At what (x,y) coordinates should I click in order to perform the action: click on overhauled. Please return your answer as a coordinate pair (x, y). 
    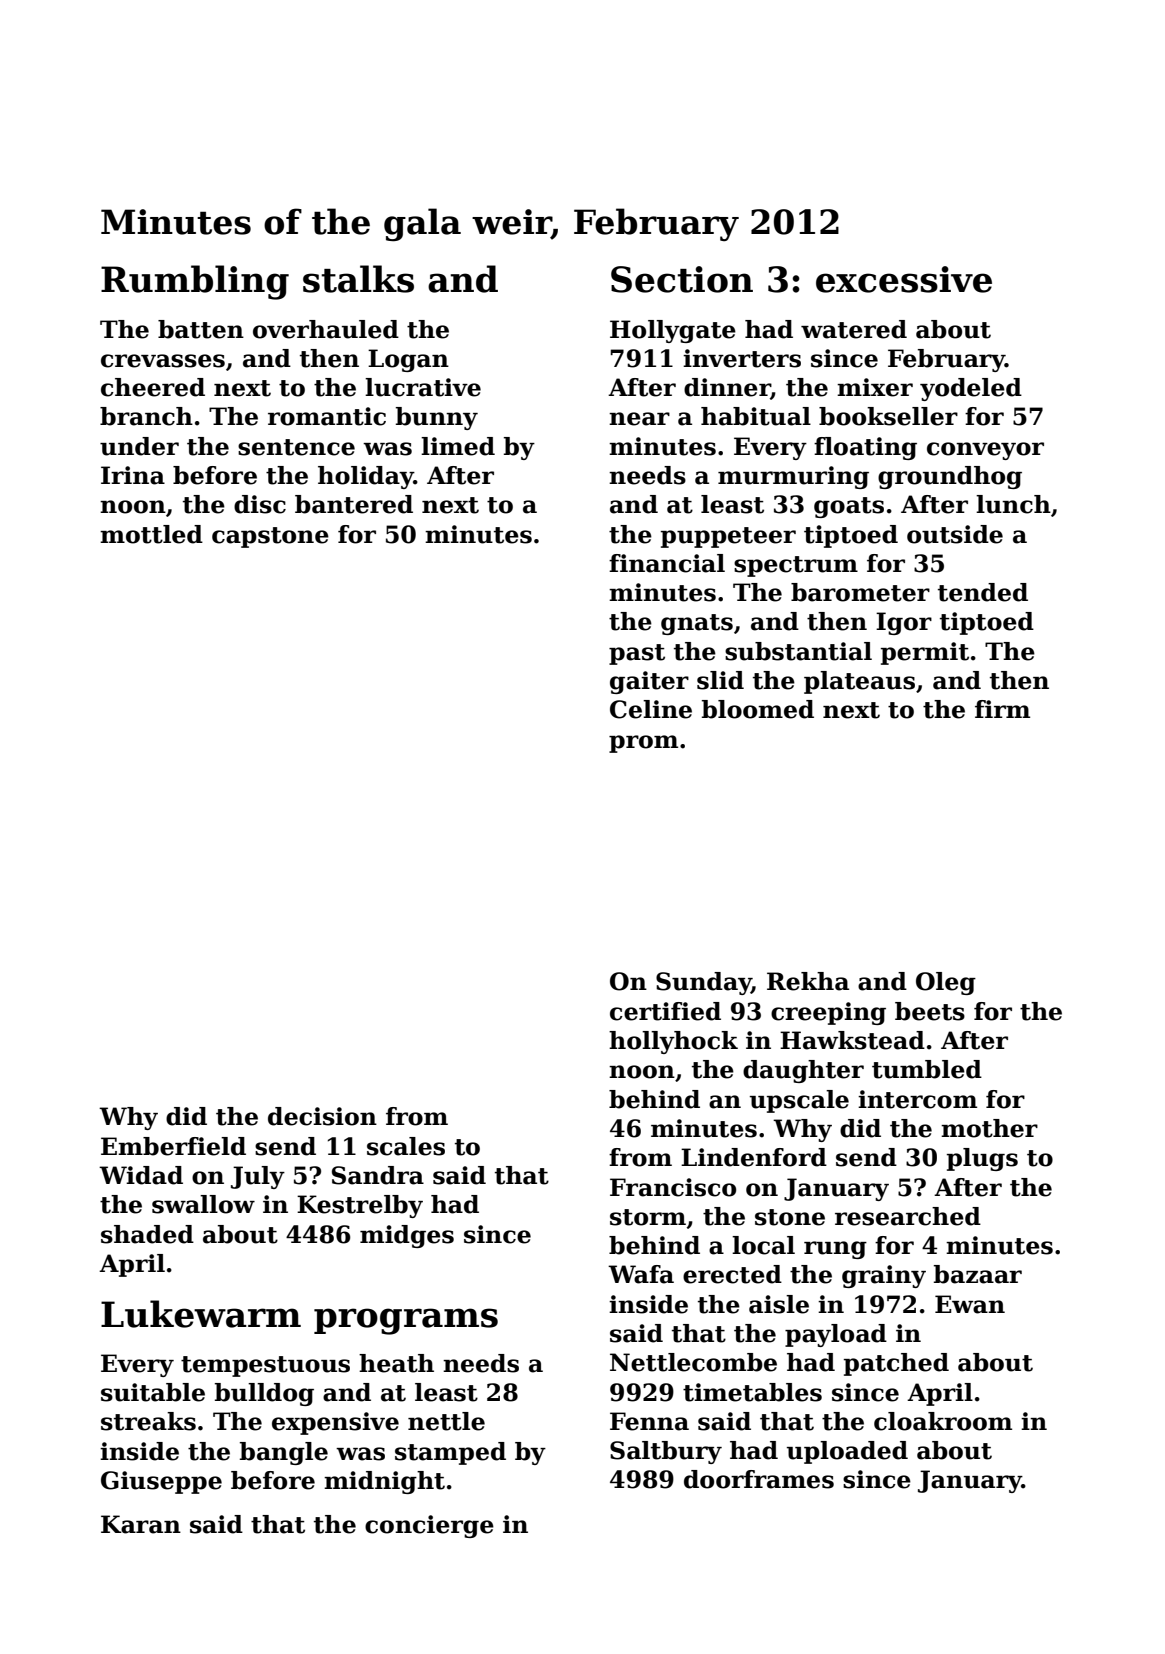
    Looking at the image, I should click on (326, 329).
